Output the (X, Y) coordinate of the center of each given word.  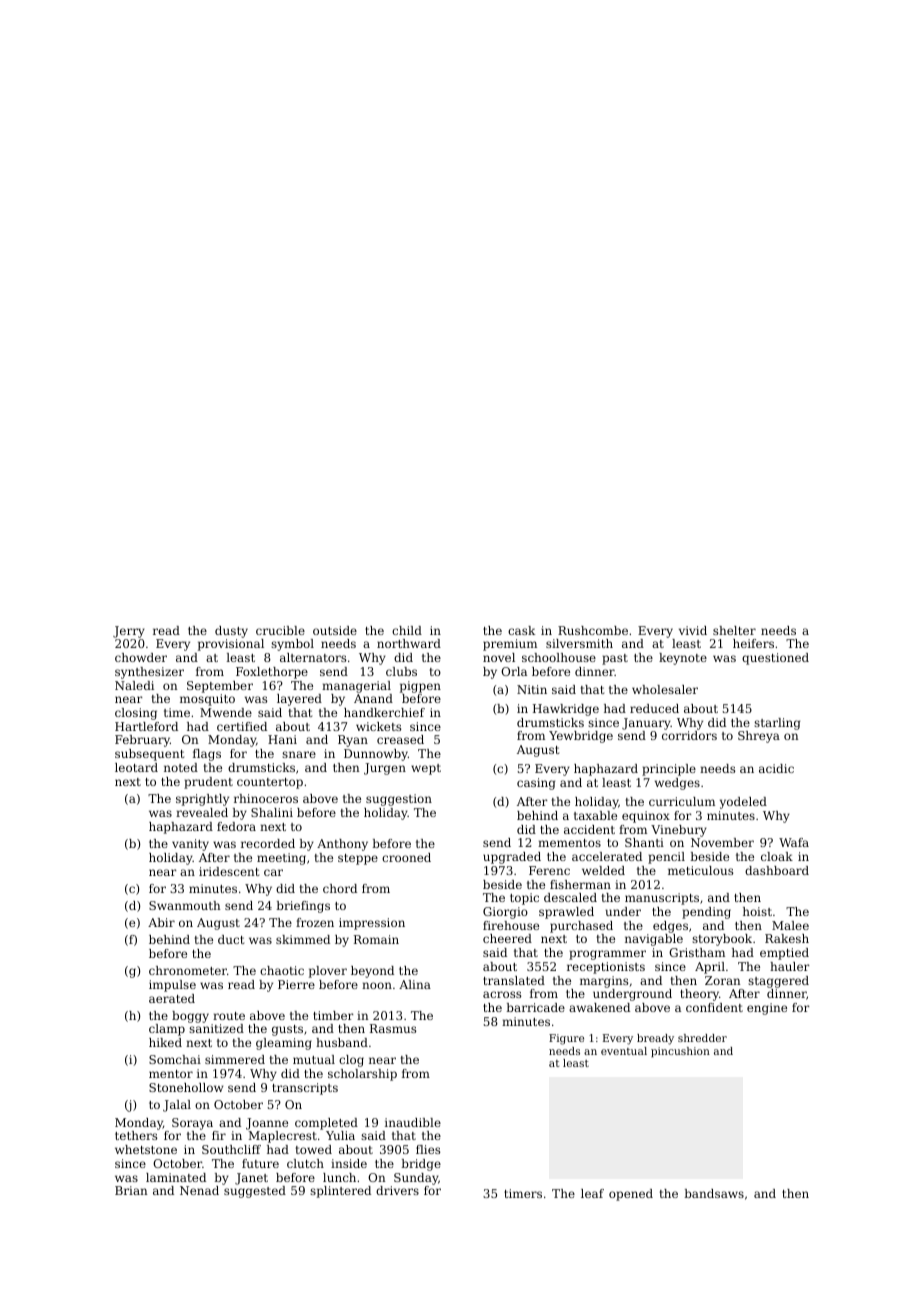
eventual (624, 1051)
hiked (165, 1042)
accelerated (607, 856)
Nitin (532, 689)
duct (231, 939)
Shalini (272, 812)
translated (514, 980)
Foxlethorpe (272, 673)
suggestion (399, 800)
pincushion (680, 1052)
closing (136, 714)
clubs (401, 671)
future (260, 1163)
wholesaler (665, 689)
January (646, 724)
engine (767, 1009)
